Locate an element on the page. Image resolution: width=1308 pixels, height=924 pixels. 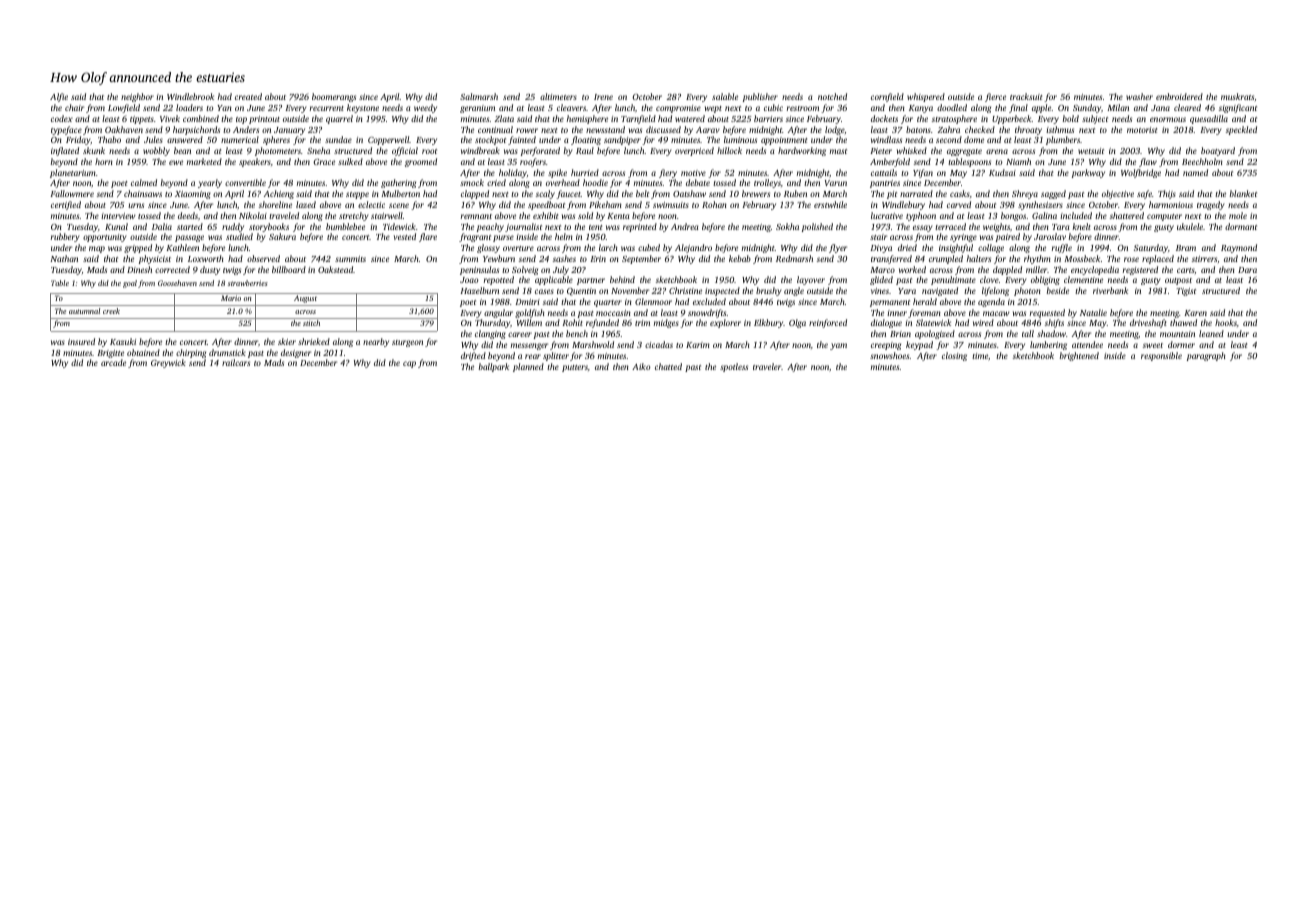
dusty is located at coordinates (210, 270).
